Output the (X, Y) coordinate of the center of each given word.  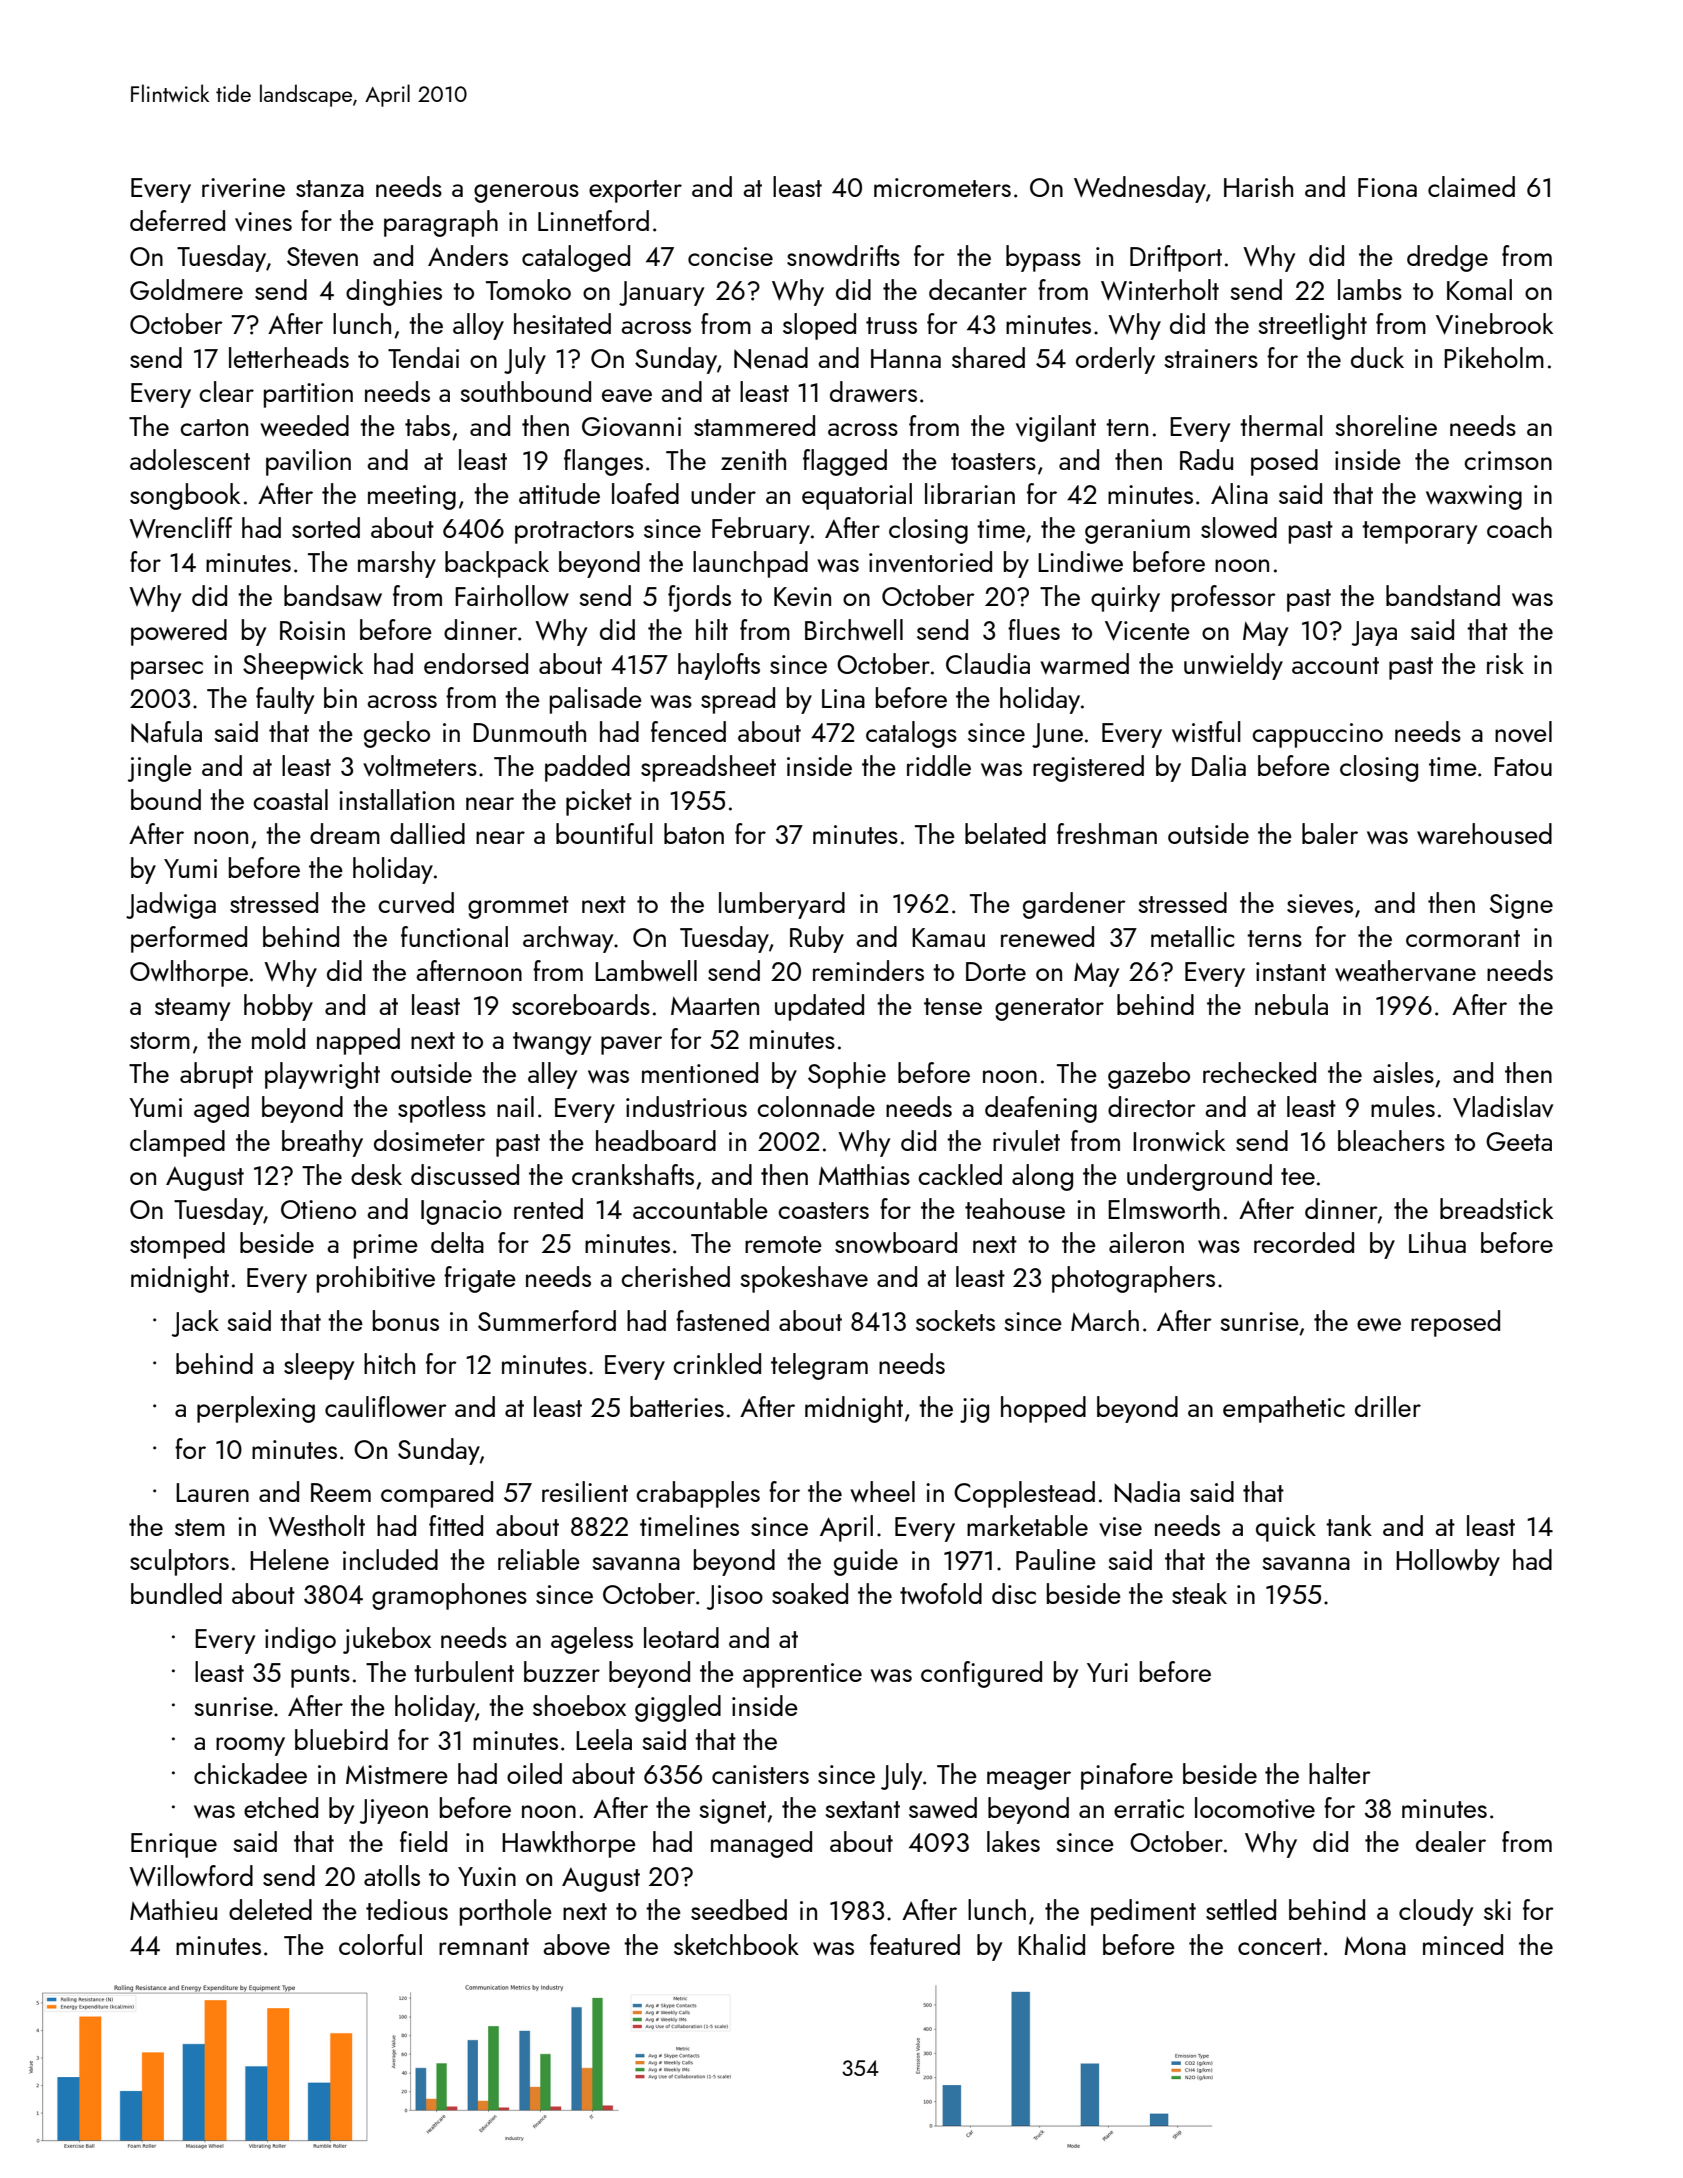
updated (819, 1007)
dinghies (394, 292)
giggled (678, 1708)
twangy (552, 1043)
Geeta (1519, 1141)
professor (1224, 598)
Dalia (1219, 765)
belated (1005, 833)
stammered (754, 425)
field (423, 1841)
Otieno (318, 1209)
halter (1340, 1773)
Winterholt (1160, 290)
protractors (574, 532)
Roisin (312, 630)
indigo (300, 1640)
